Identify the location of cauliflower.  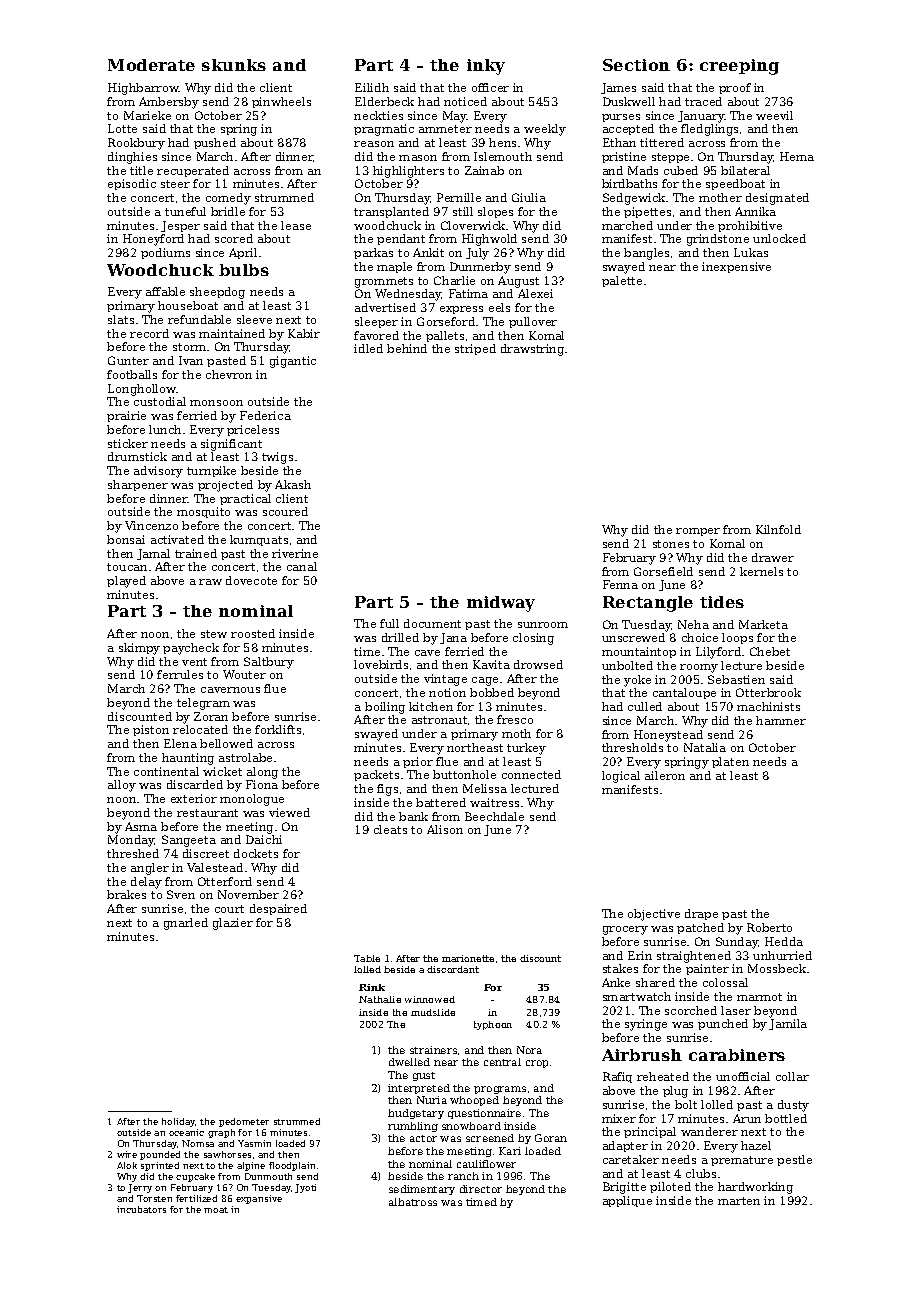
(486, 1164).
